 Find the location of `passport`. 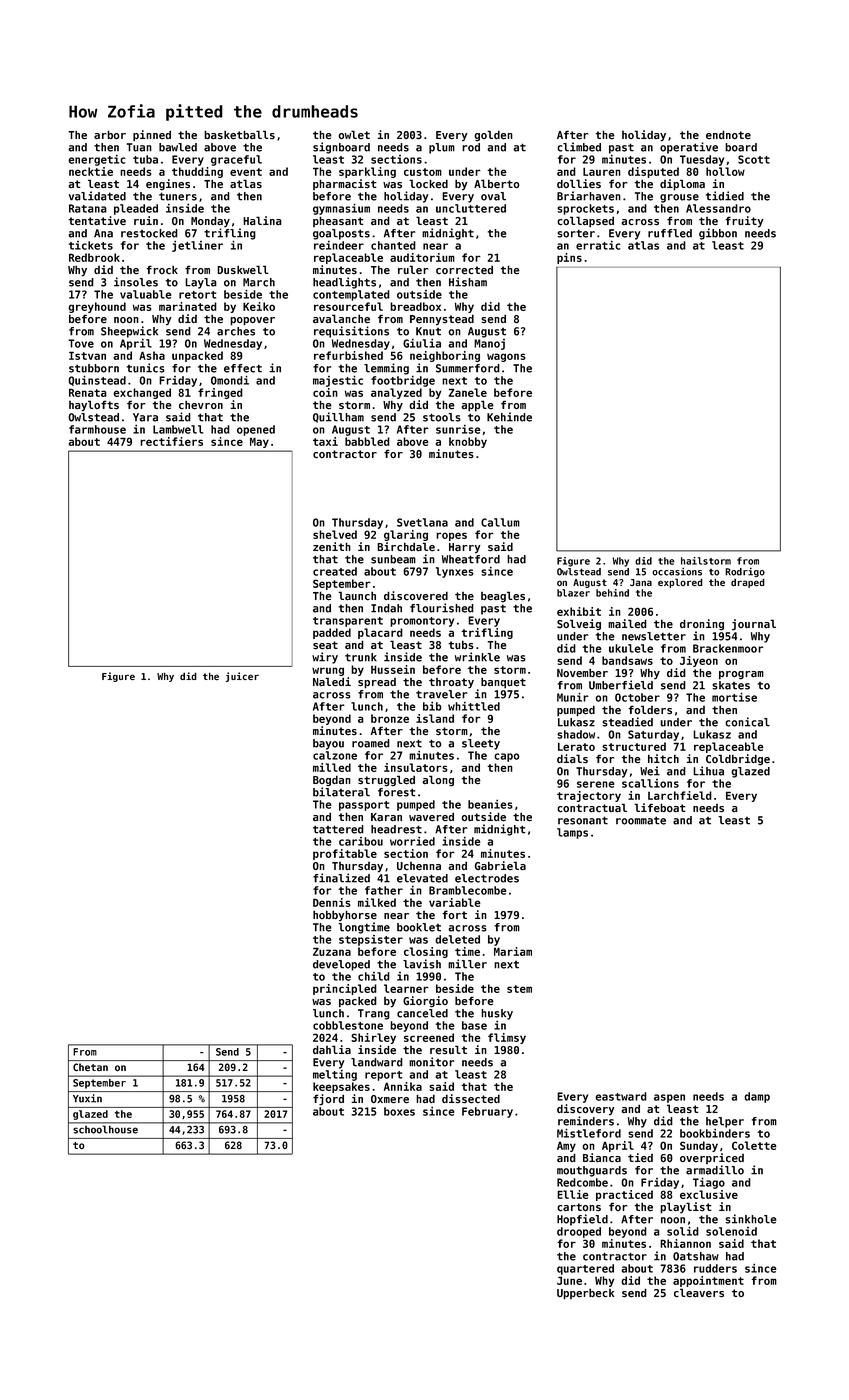

passport is located at coordinates (364, 806).
